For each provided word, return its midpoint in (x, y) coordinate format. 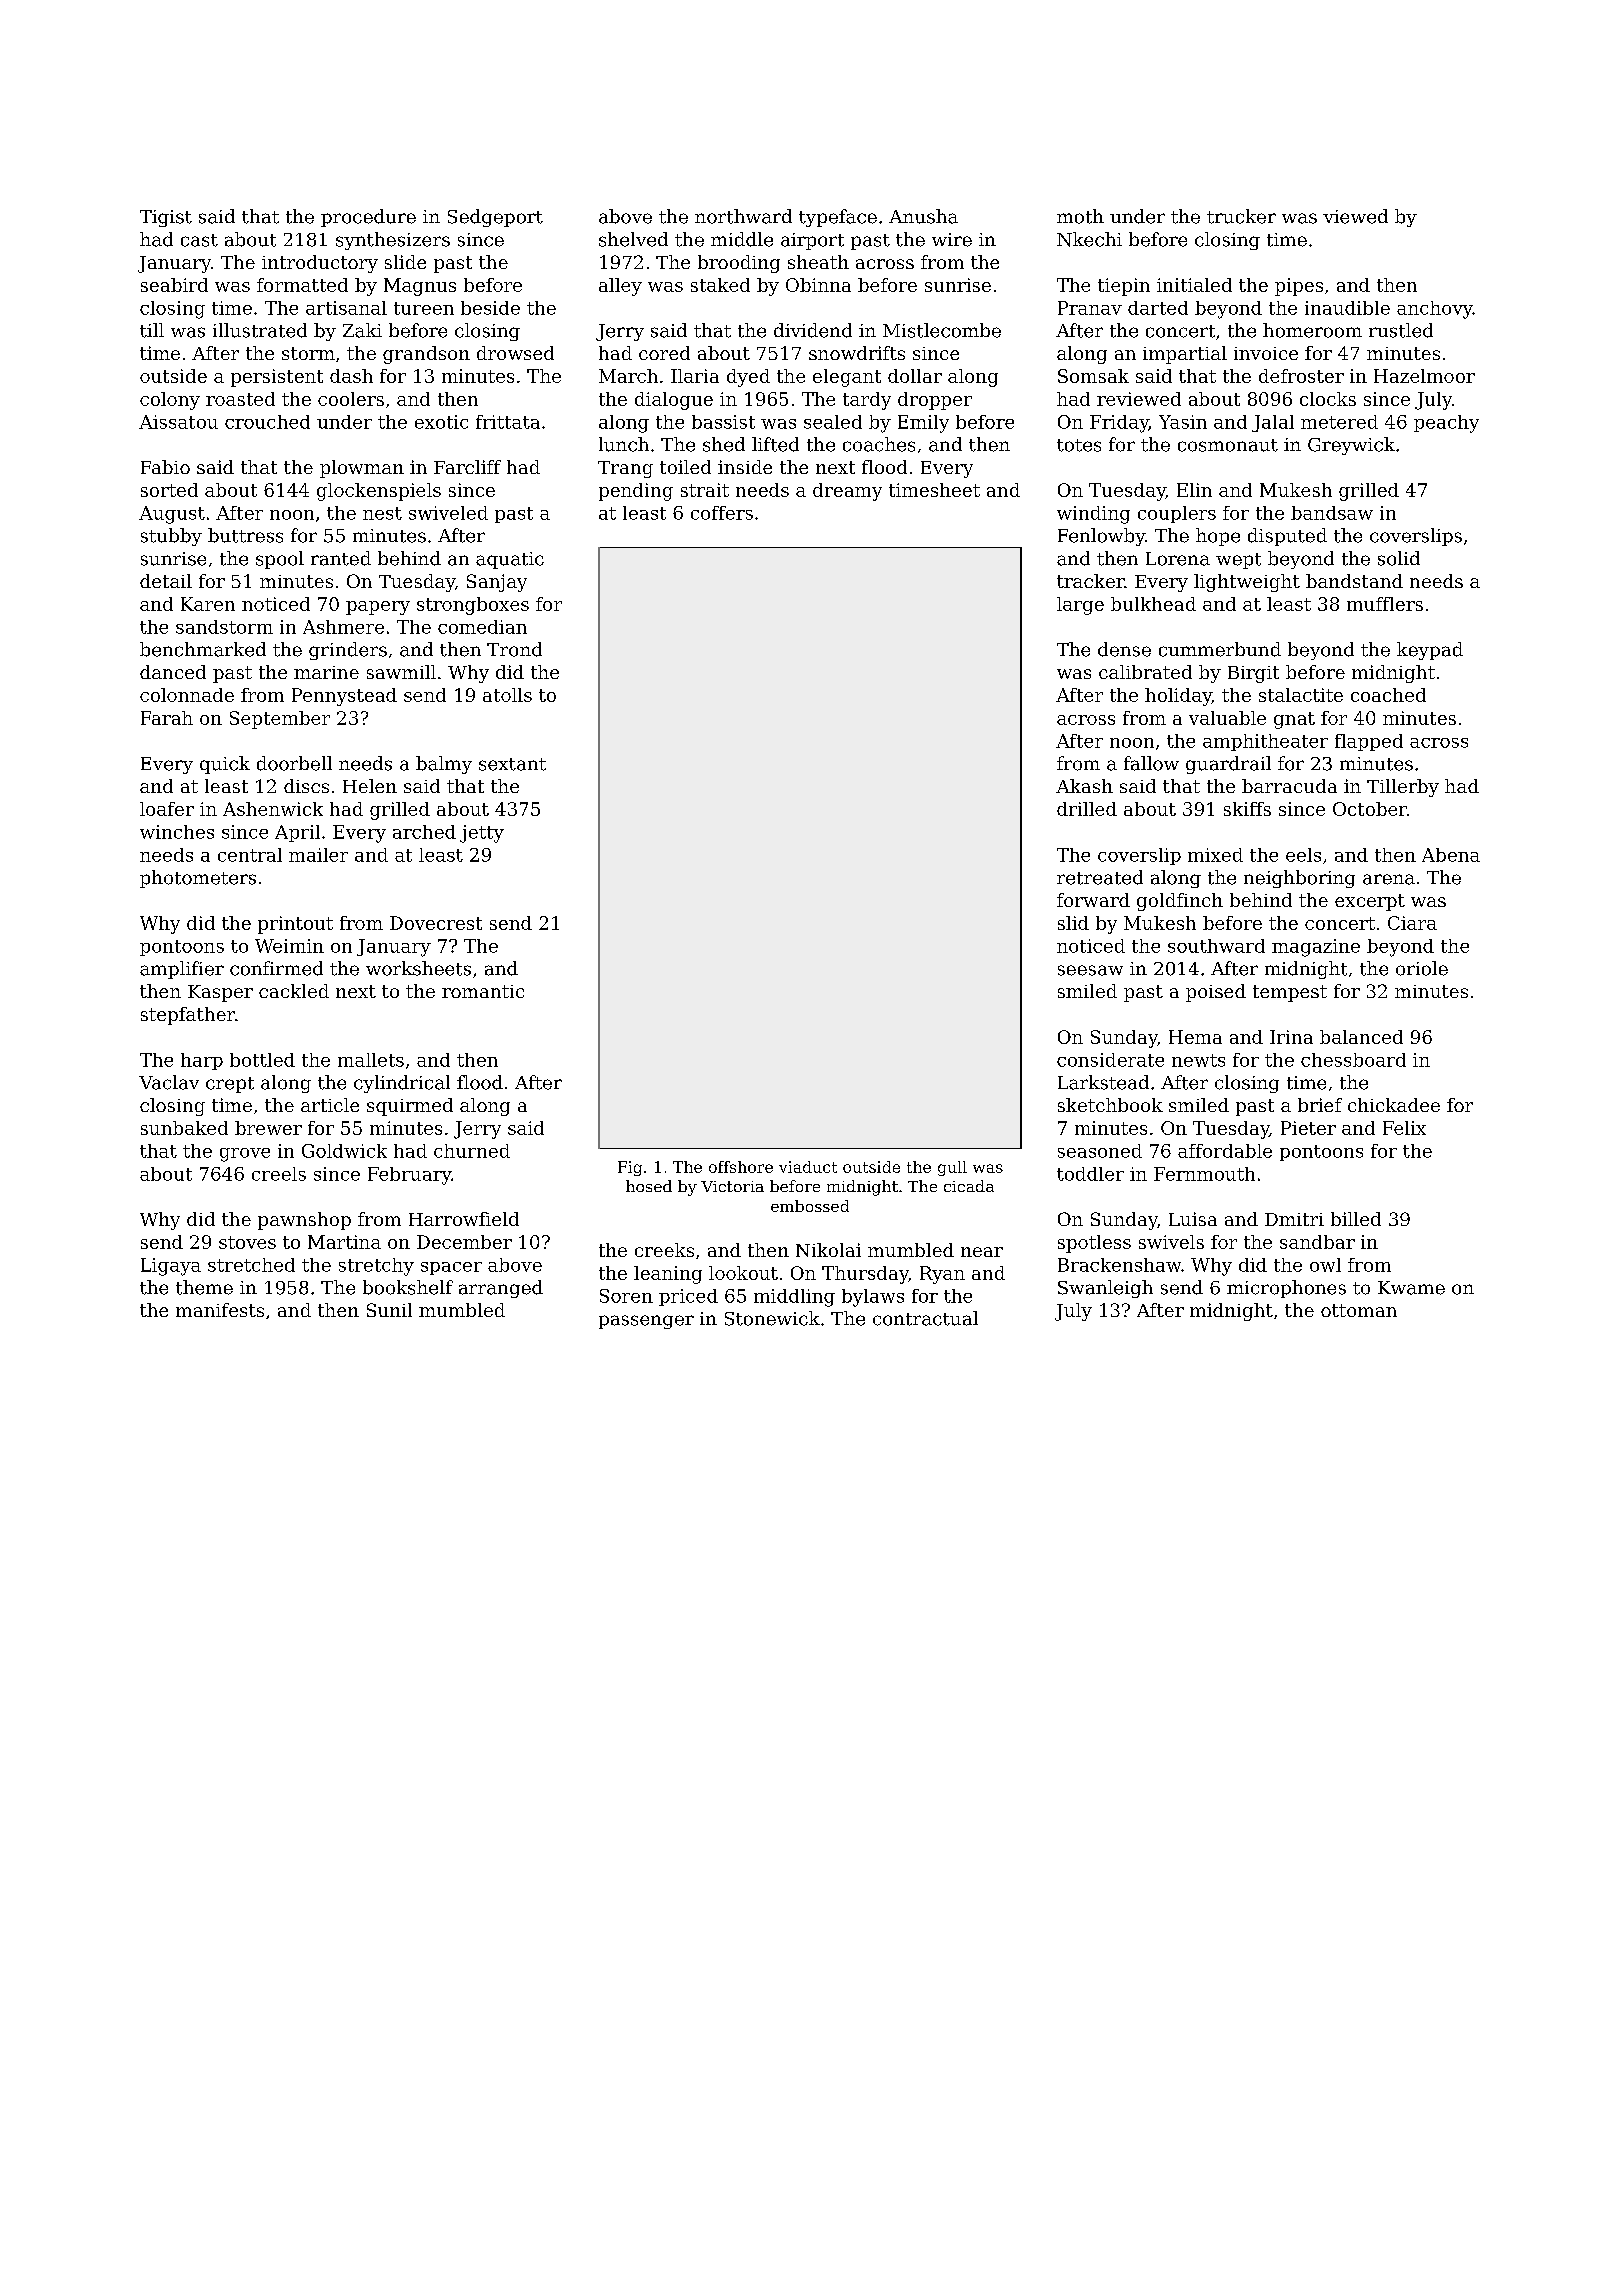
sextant (512, 764)
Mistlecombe (942, 330)
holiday (1178, 697)
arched (424, 832)
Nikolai (828, 1250)
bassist (723, 422)
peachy (1446, 424)
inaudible (1347, 308)
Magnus (420, 287)
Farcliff (467, 467)
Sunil (389, 1310)
